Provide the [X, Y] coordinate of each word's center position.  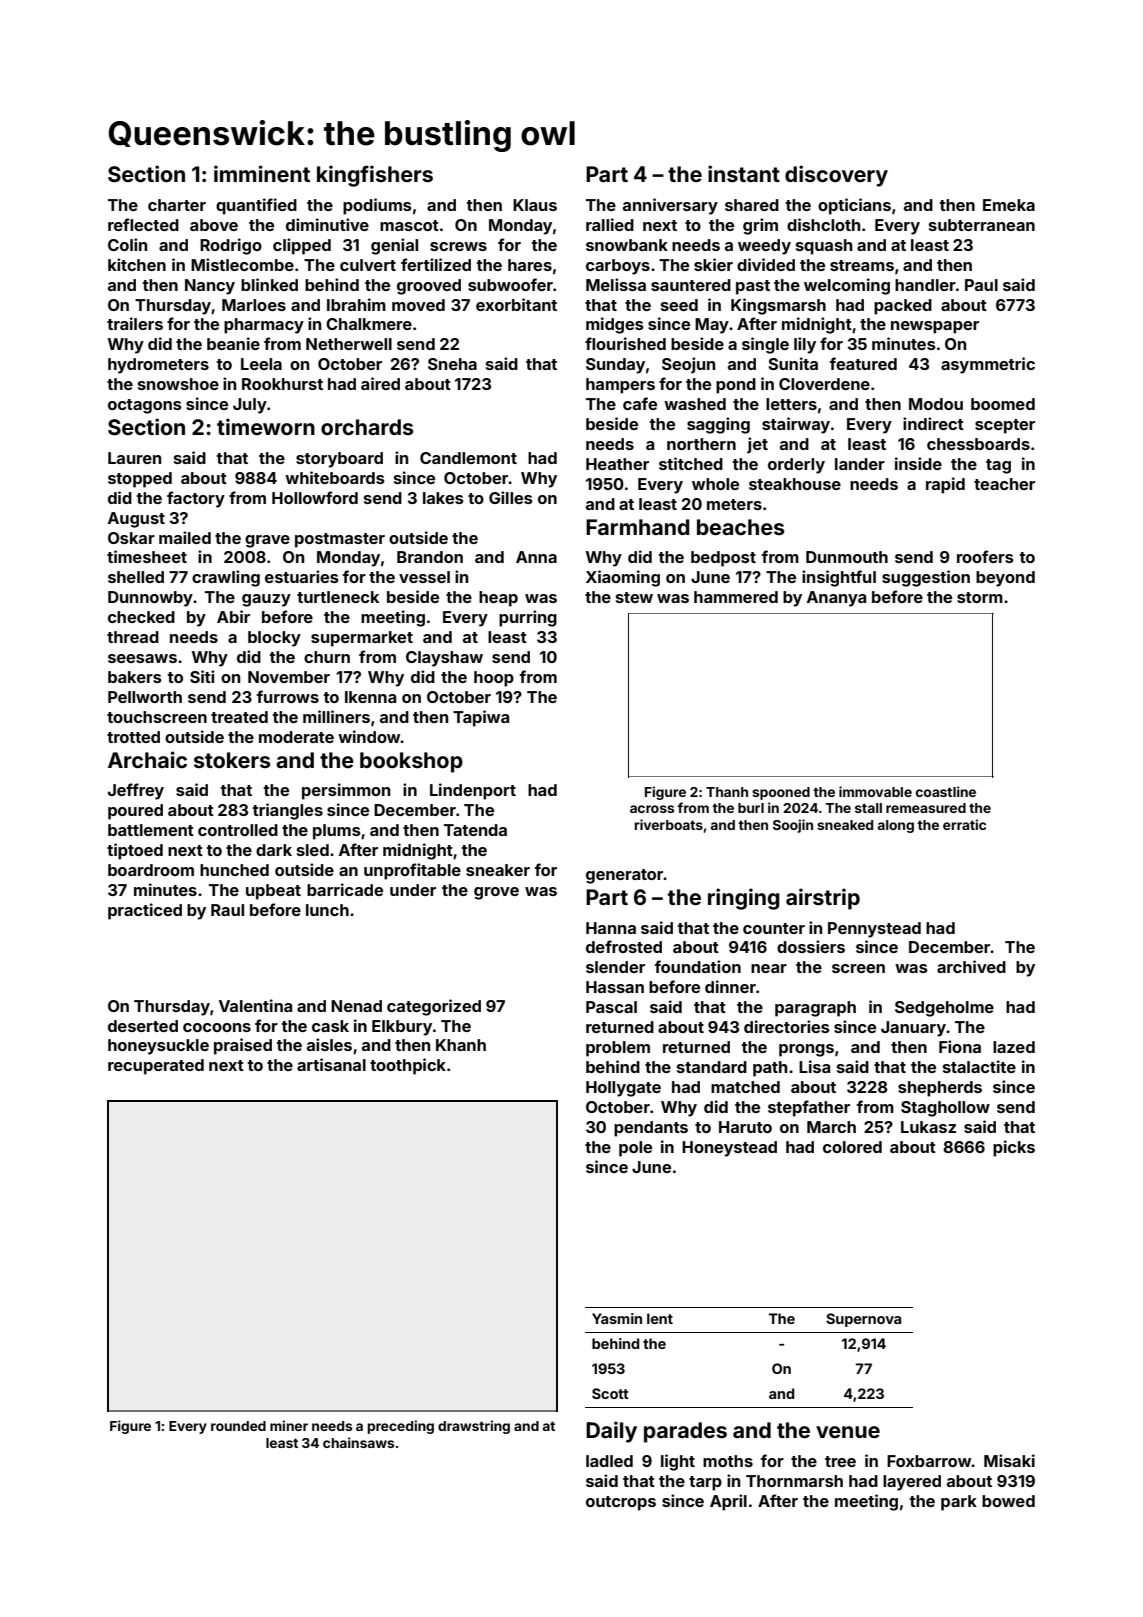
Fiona [960, 1046]
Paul [981, 285]
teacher [1004, 484]
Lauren [134, 458]
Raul [227, 910]
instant [744, 173]
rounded [238, 1426]
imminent [262, 173]
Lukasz [928, 1127]
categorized [434, 1007]
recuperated [156, 1067]
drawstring [474, 1427]
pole [635, 1149]
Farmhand [637, 527]
